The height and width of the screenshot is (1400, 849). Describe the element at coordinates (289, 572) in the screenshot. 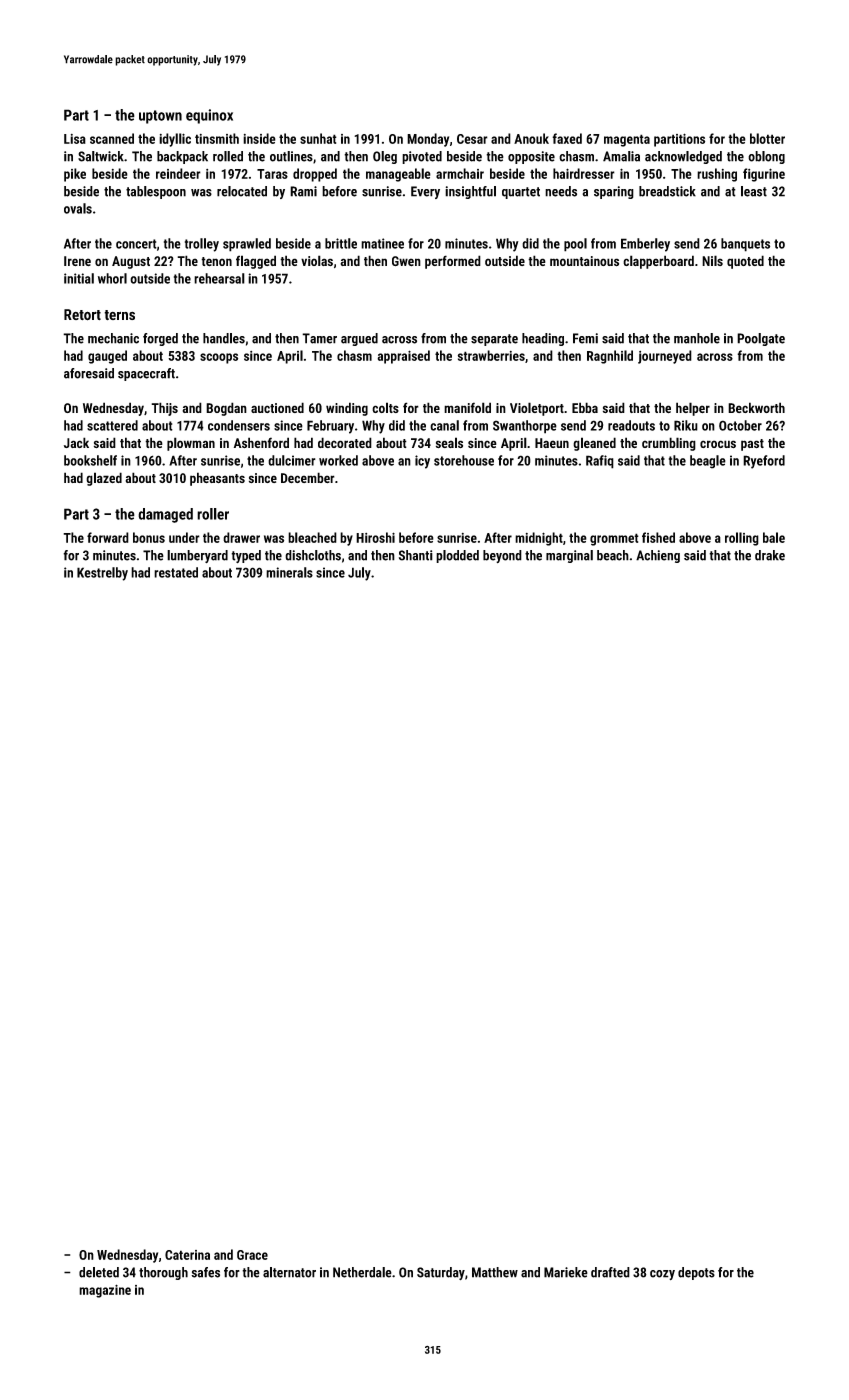

I see `minerals` at that location.
